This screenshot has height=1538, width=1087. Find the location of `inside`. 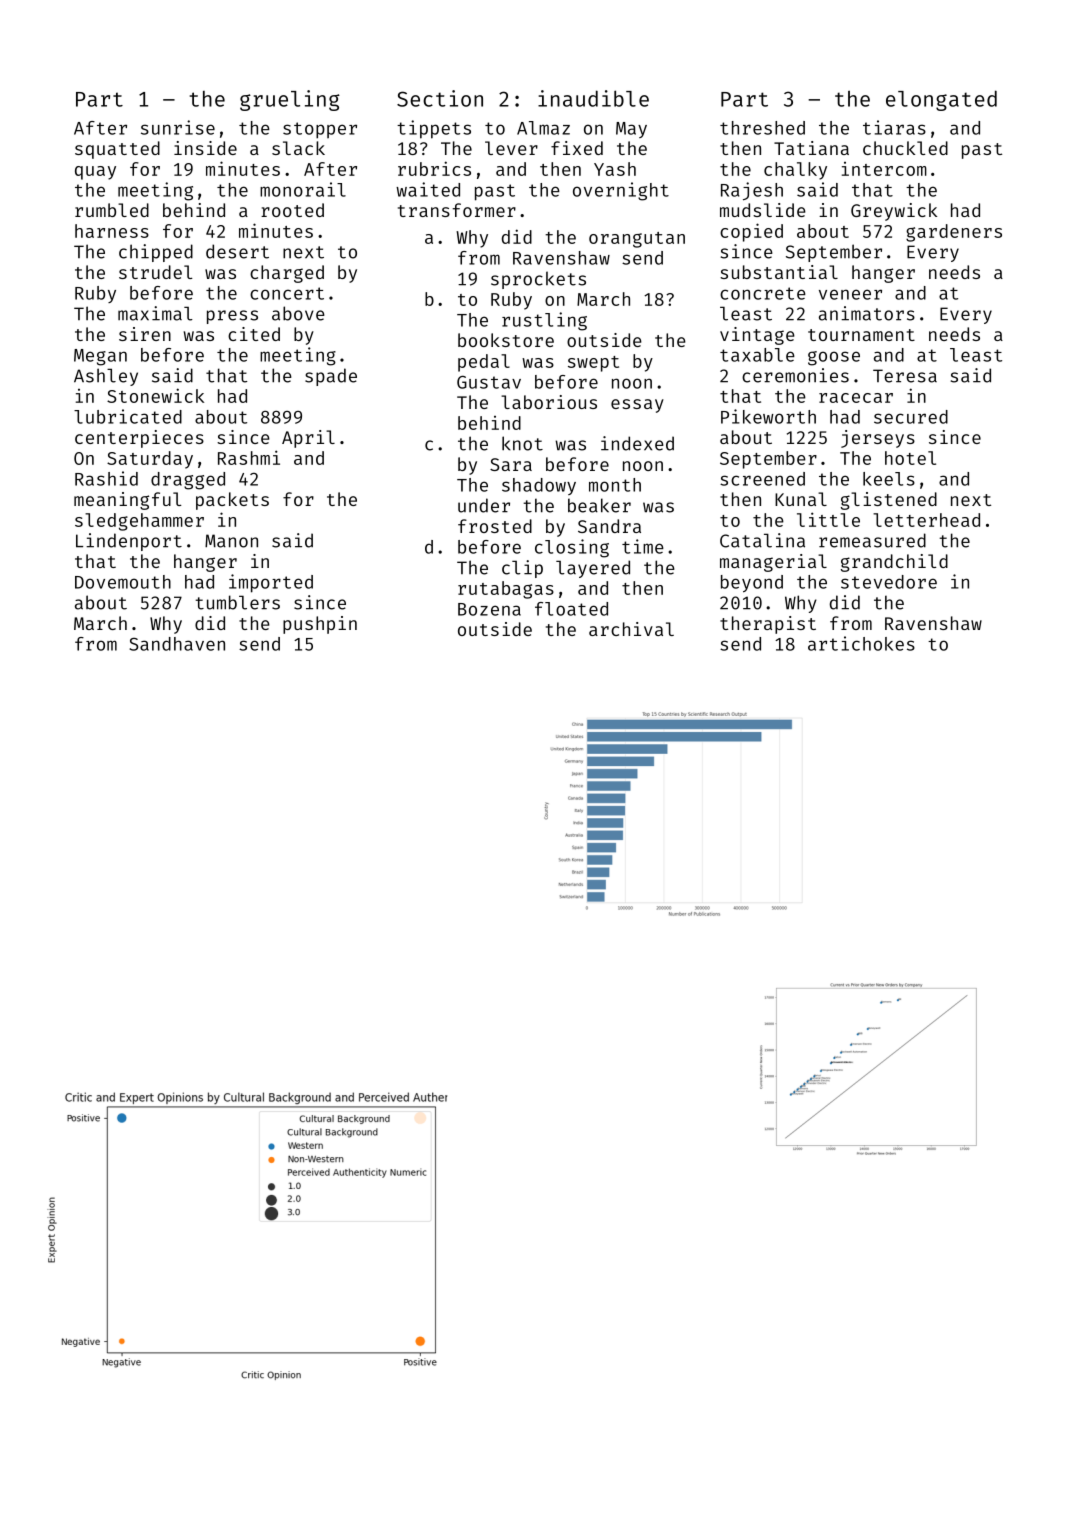

inside is located at coordinates (205, 148).
